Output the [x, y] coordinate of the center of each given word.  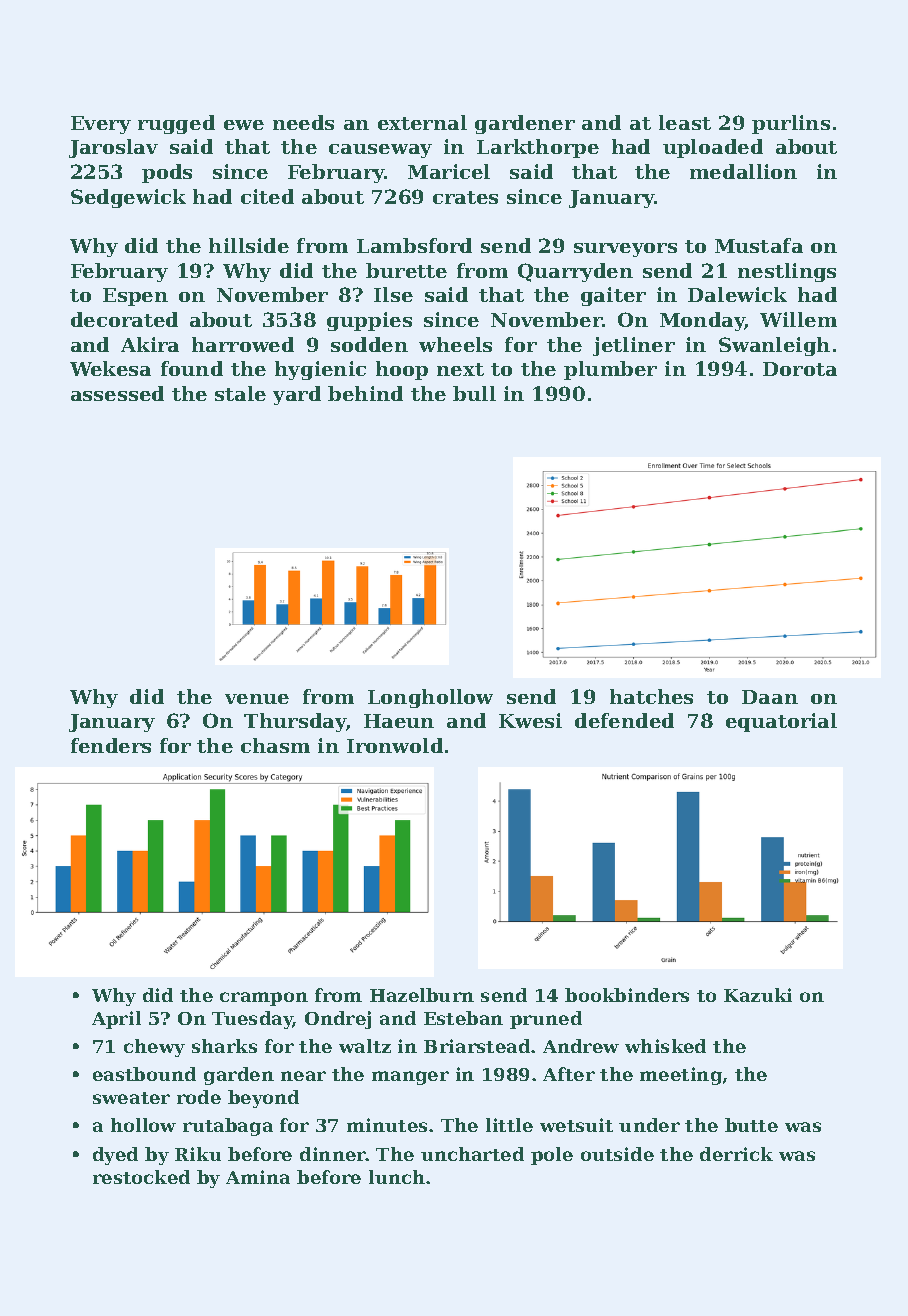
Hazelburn [422, 995]
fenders [111, 745]
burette [406, 270]
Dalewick [737, 294]
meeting [681, 1076]
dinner [333, 1154]
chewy [154, 1048]
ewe [244, 125]
